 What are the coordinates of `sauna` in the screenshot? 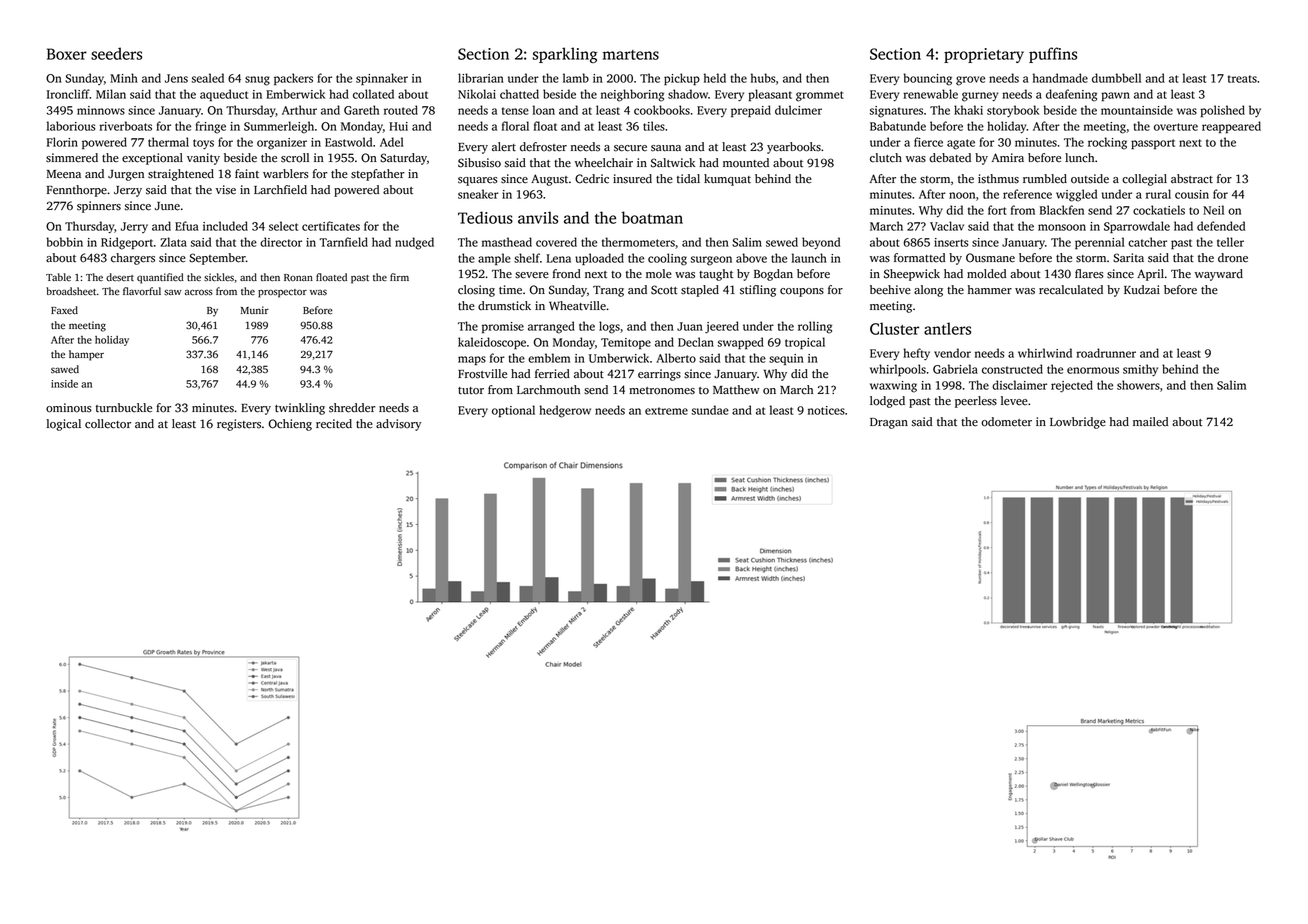 It's located at (666, 148).
